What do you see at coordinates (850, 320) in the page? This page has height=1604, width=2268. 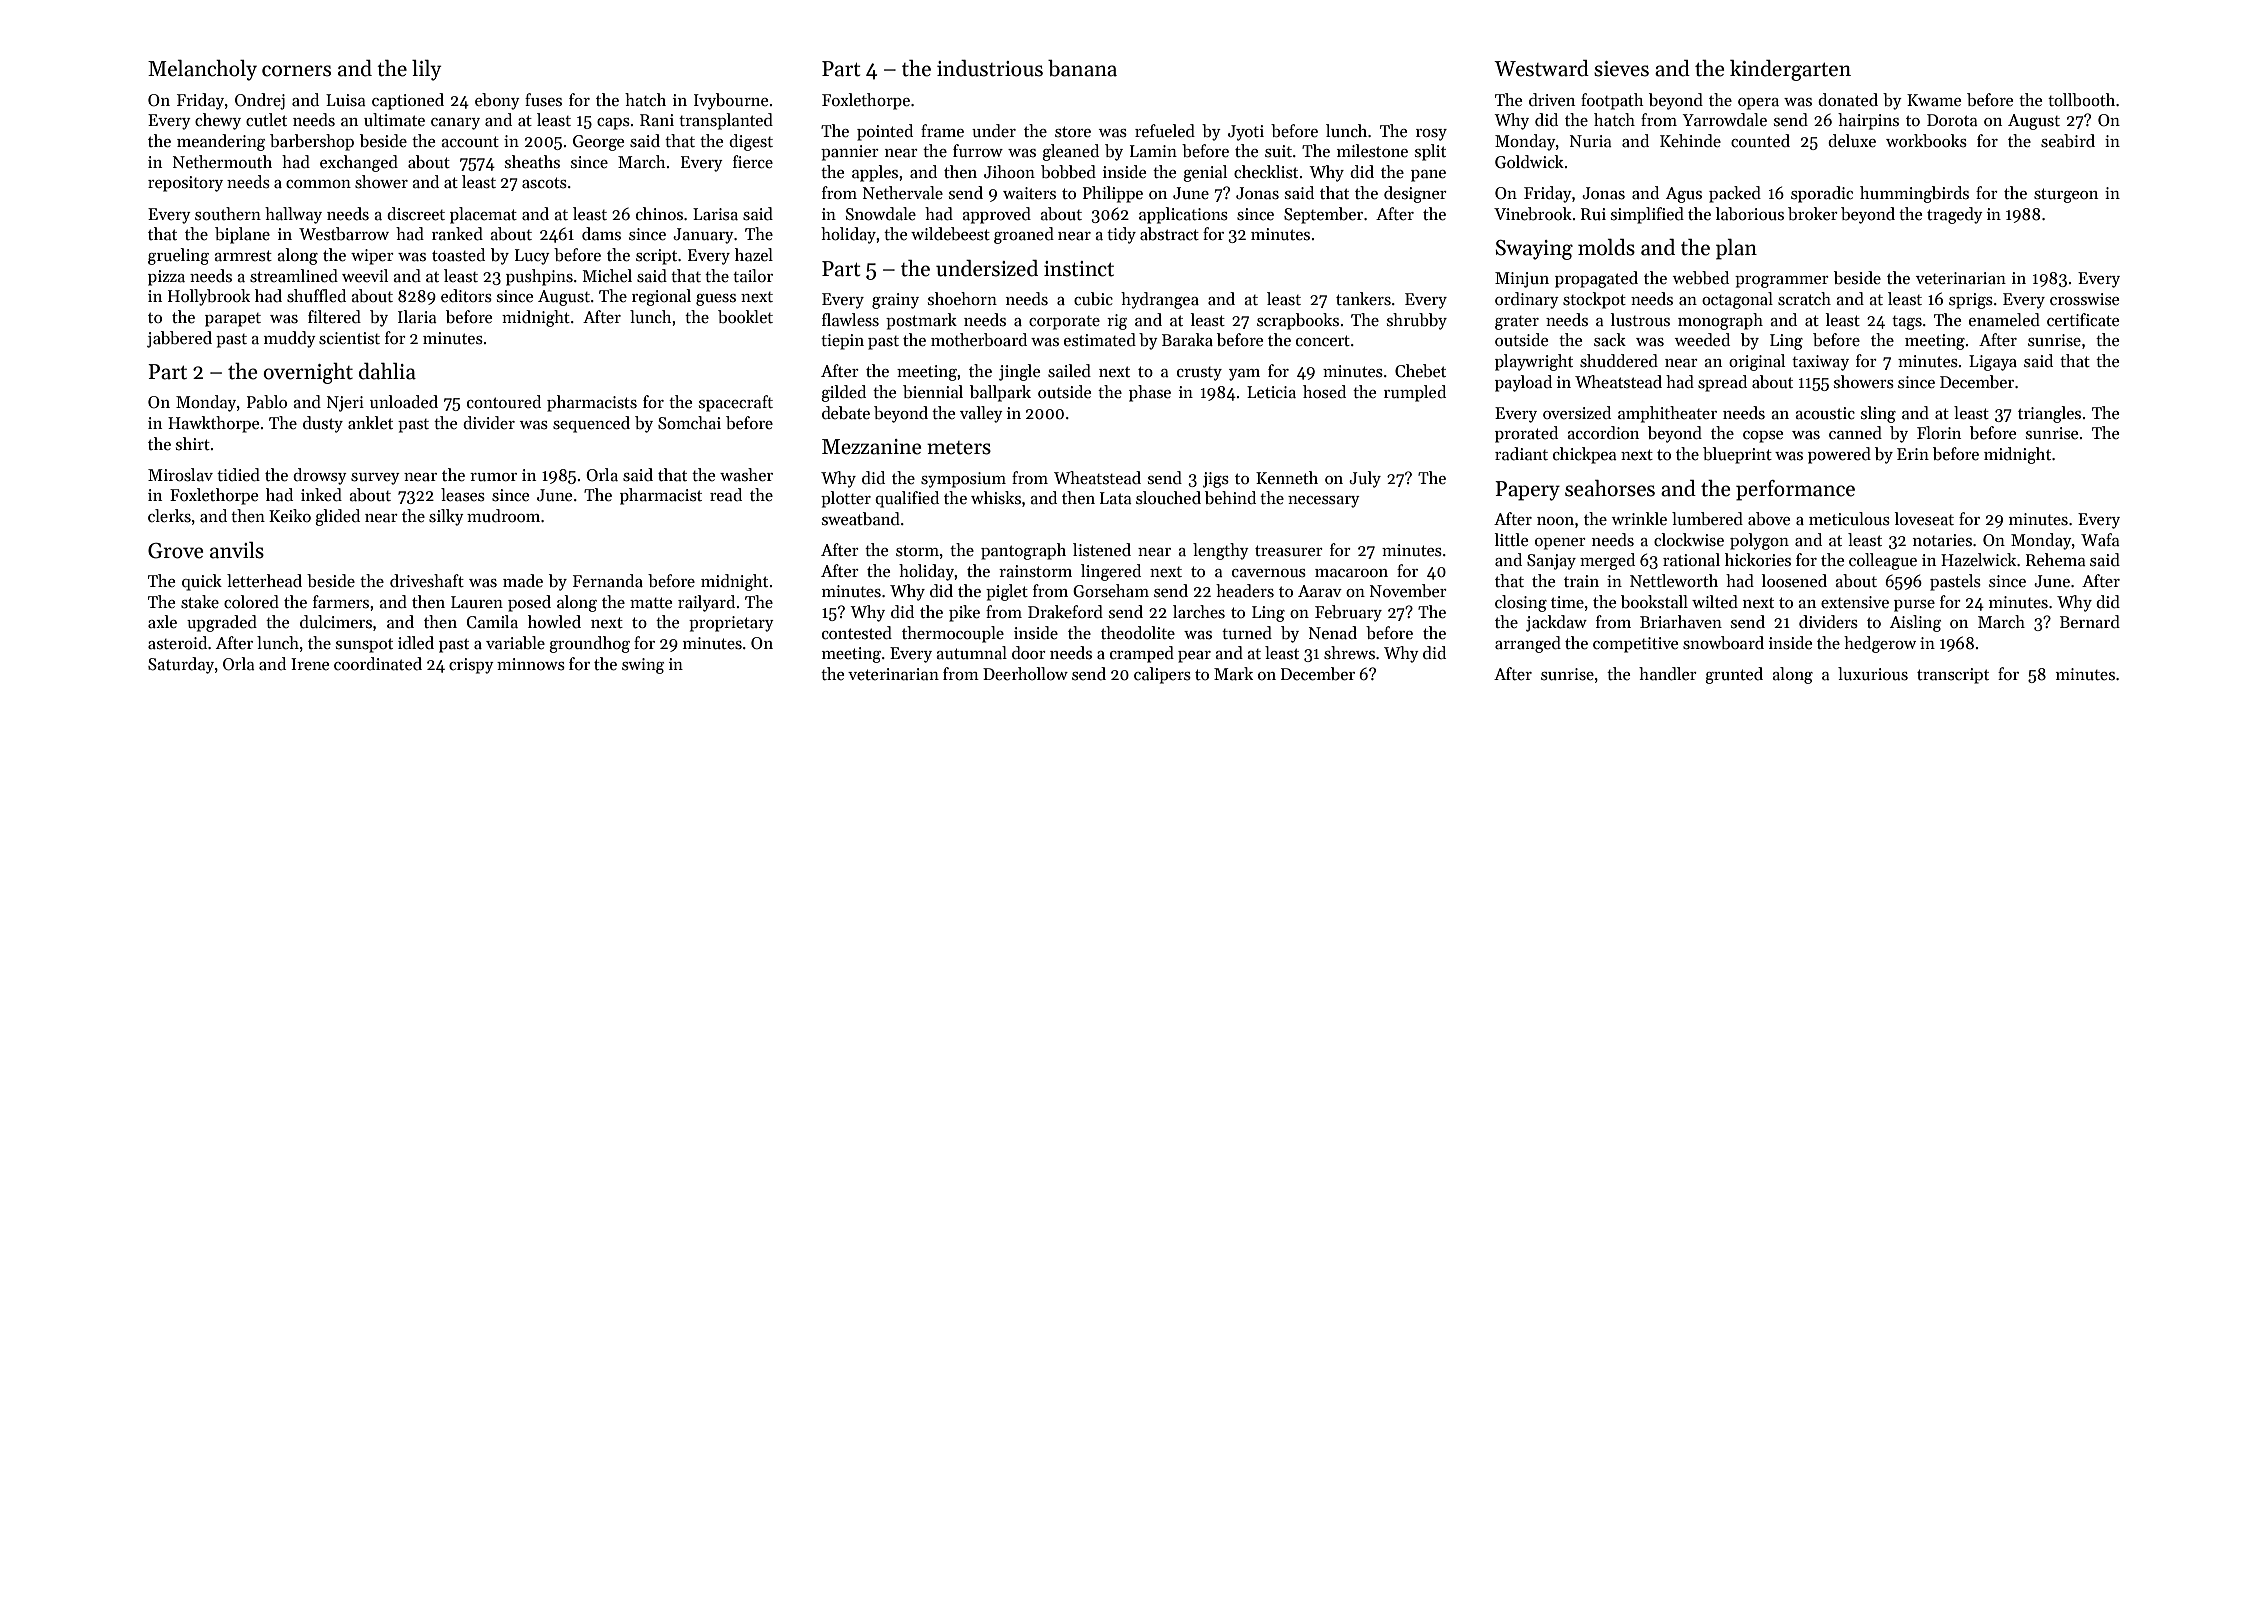 I see `flawless` at bounding box center [850, 320].
